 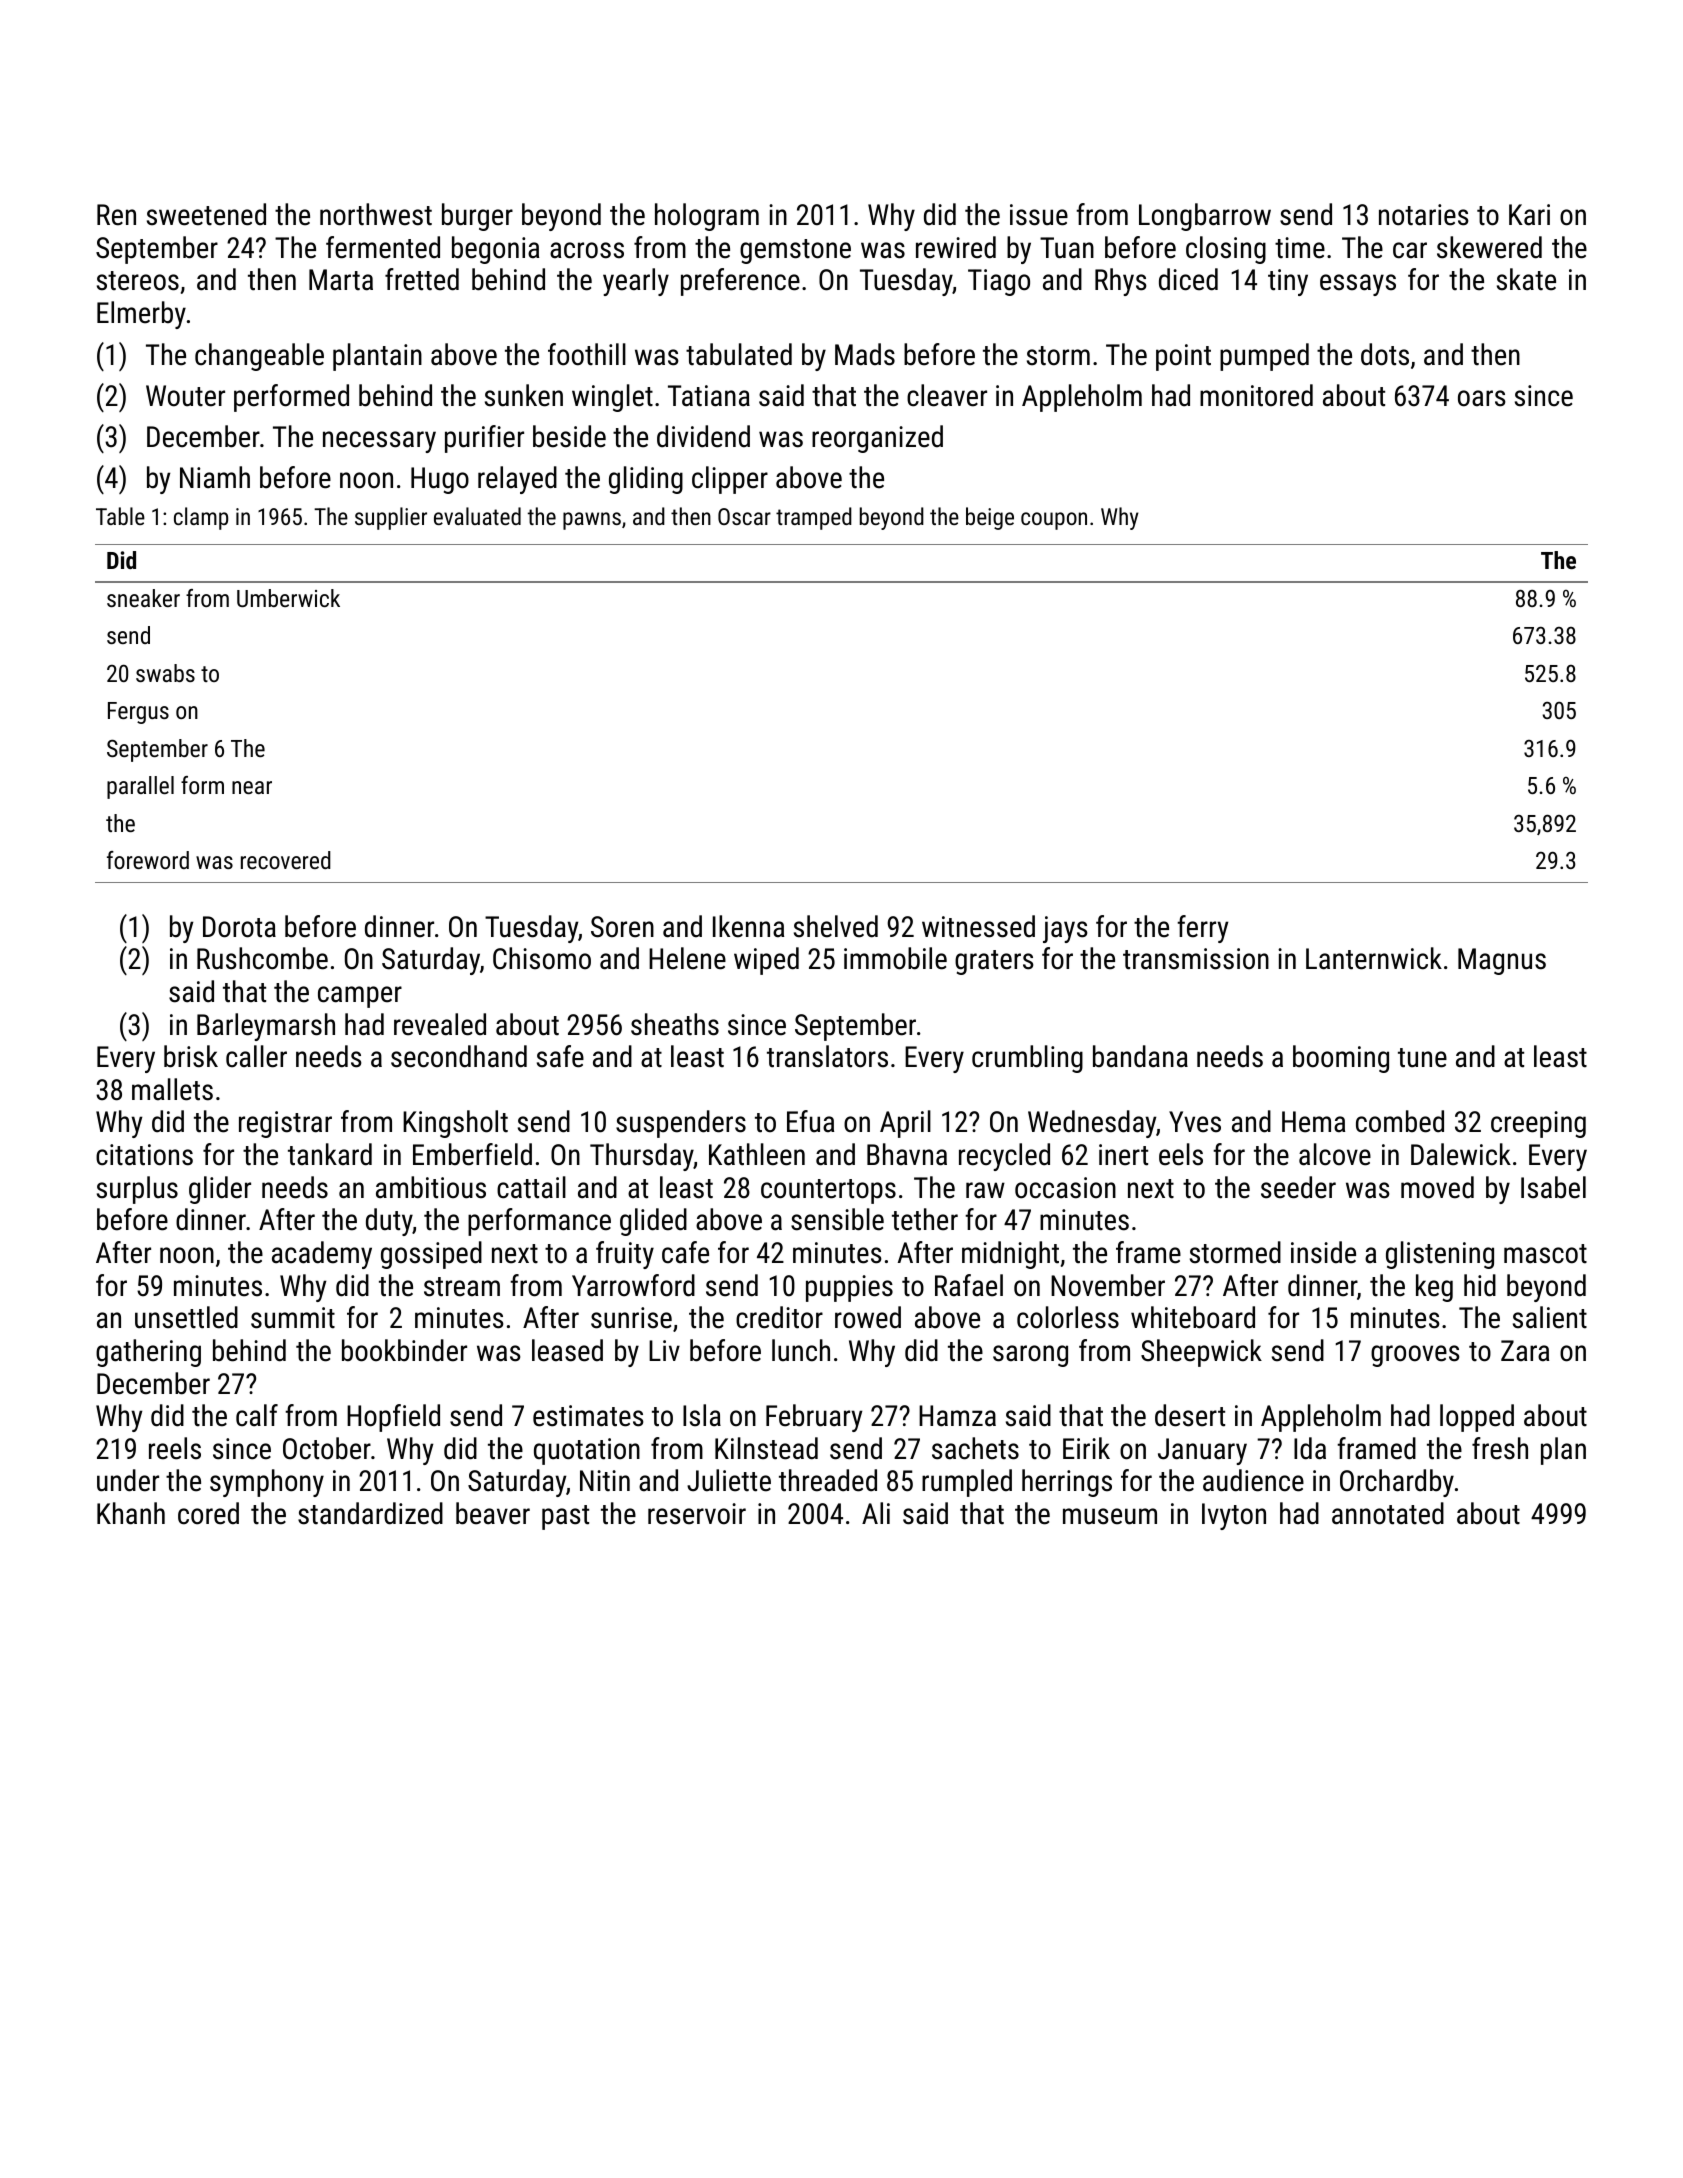 I want to click on tramped, so click(x=814, y=518).
